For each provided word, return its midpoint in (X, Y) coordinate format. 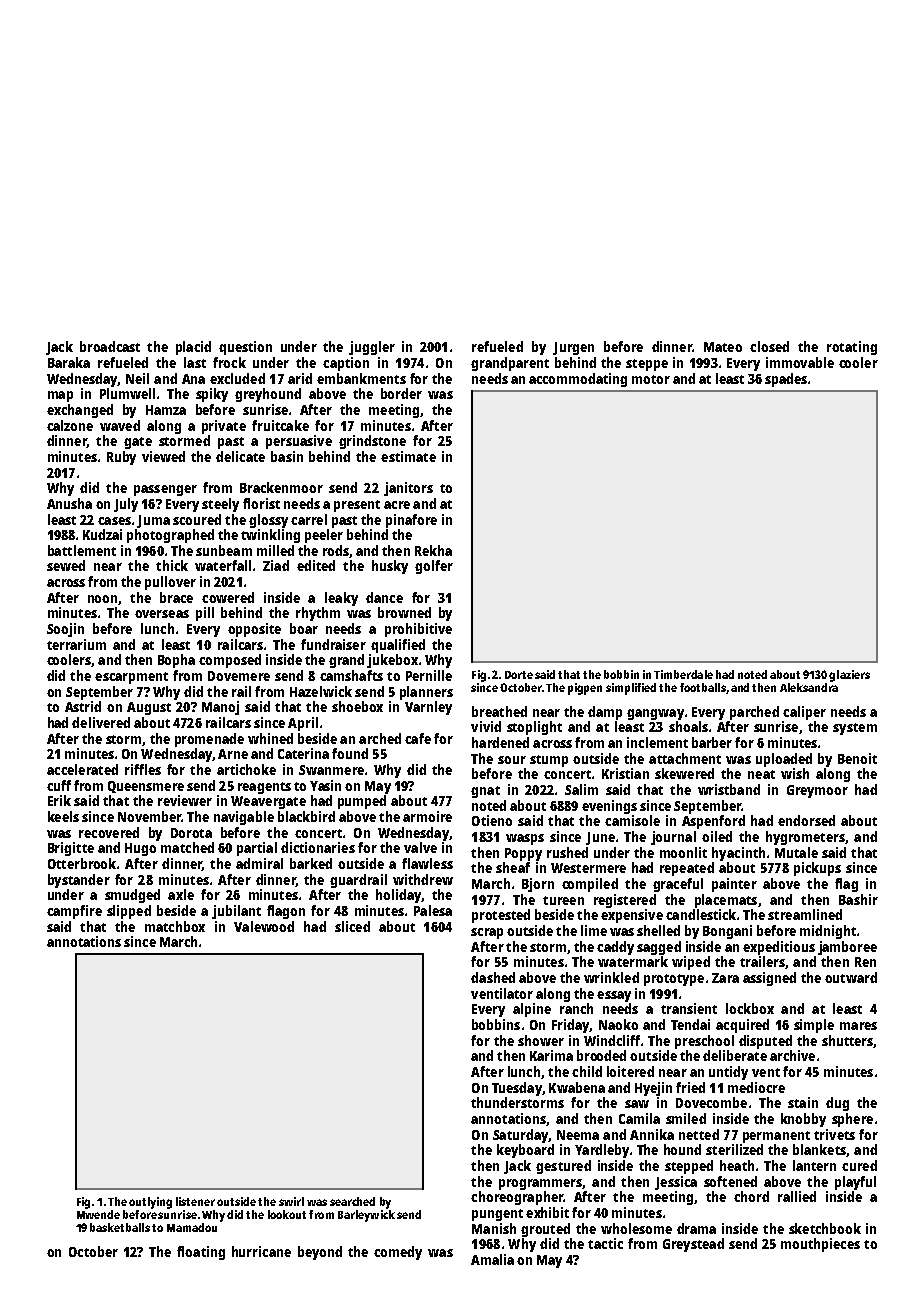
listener (195, 1201)
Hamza (166, 410)
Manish (494, 1228)
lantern (814, 1165)
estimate (408, 456)
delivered (101, 722)
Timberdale (683, 674)
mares (858, 1026)
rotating (852, 348)
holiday (398, 896)
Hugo (140, 849)
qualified (398, 646)
